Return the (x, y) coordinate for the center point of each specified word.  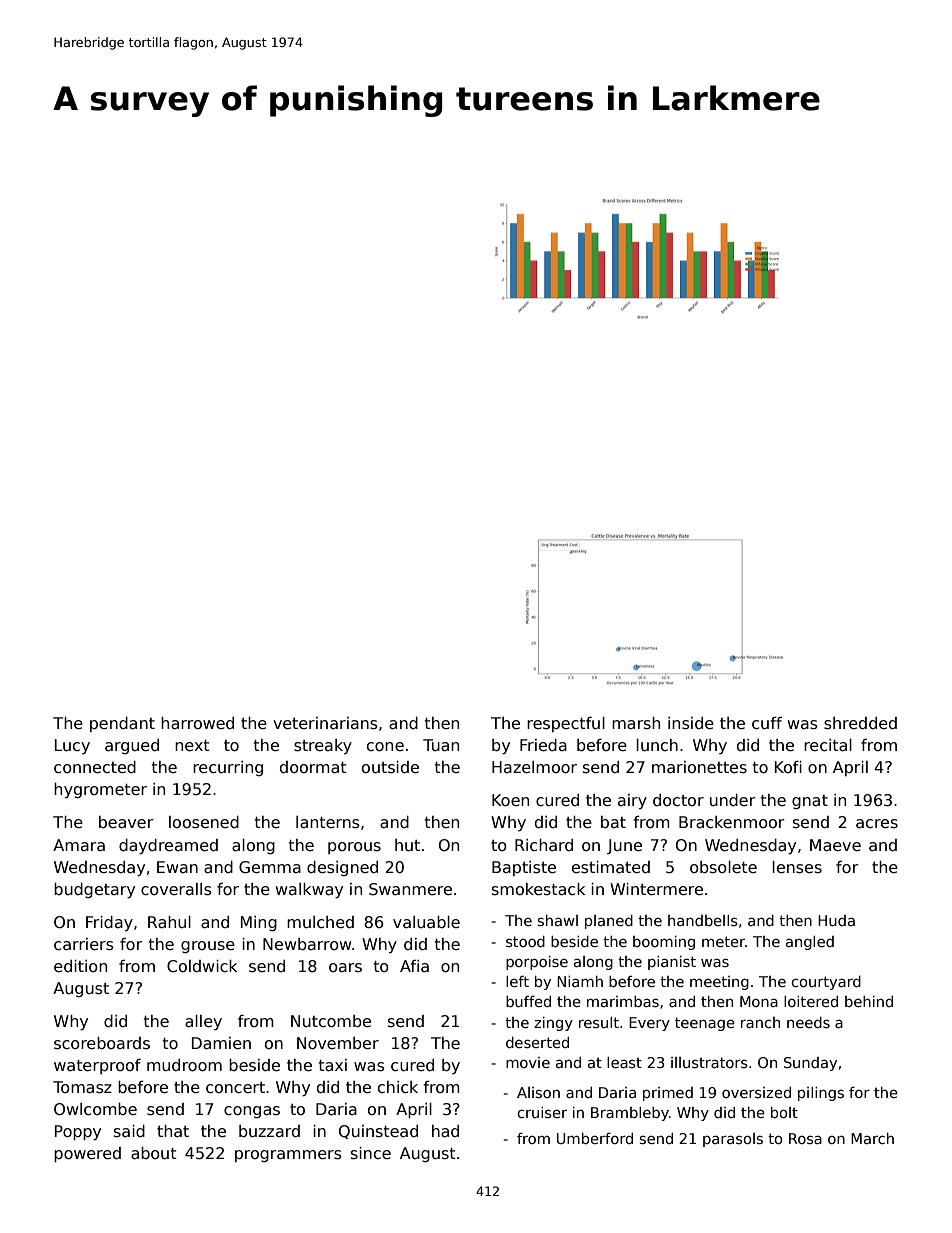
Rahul (169, 922)
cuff (767, 723)
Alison (538, 1092)
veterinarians (325, 723)
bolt (784, 1112)
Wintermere (656, 889)
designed (342, 868)
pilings (821, 1094)
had (445, 1131)
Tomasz (82, 1087)
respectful (566, 724)
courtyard (826, 983)
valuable (426, 922)
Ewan (177, 867)
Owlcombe (95, 1109)
